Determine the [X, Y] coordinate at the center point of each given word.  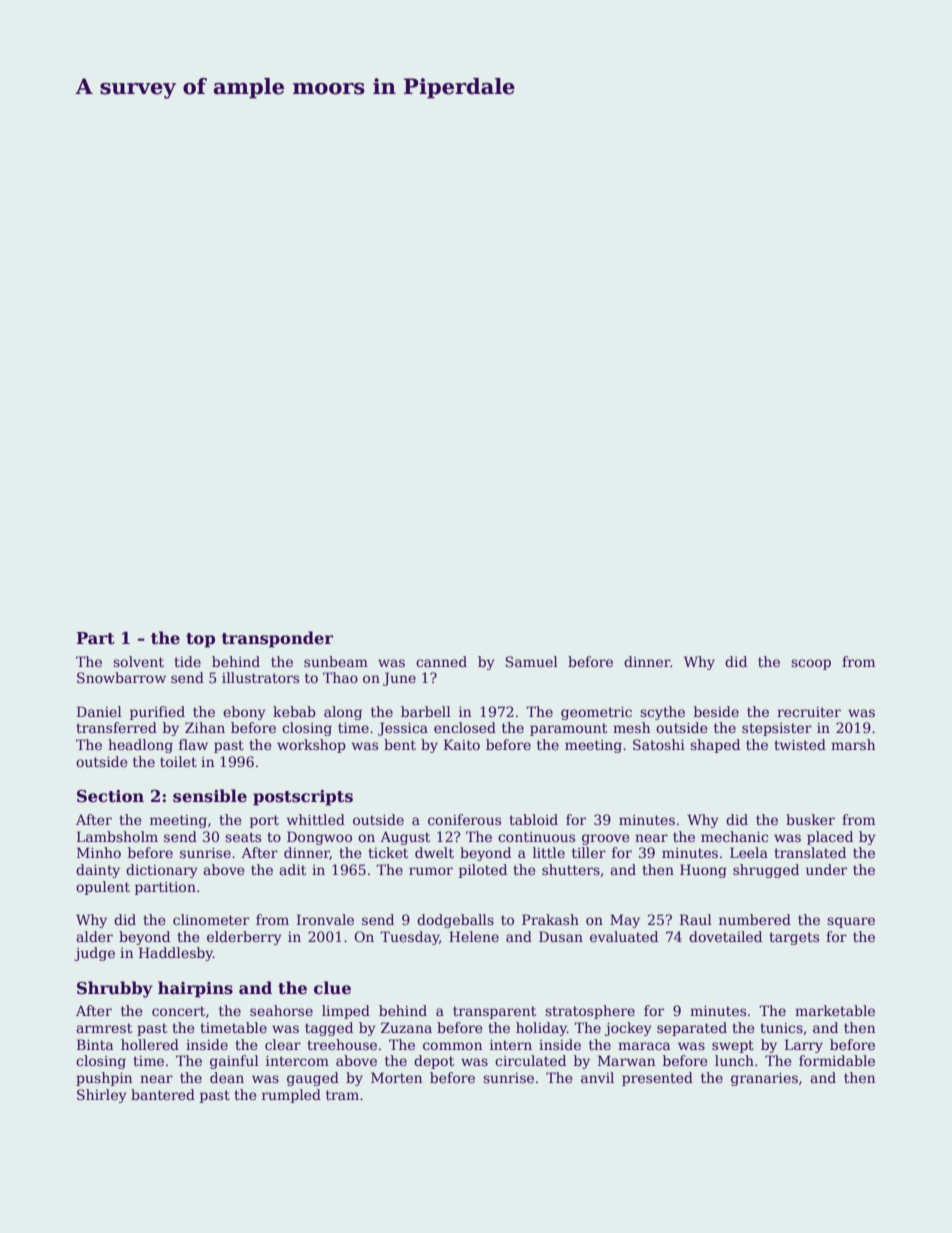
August [405, 838]
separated [692, 1029]
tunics [781, 1028]
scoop [811, 664]
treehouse [342, 1044]
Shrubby [115, 989]
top [200, 640]
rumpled [291, 1096]
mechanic [734, 836]
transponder [277, 639]
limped [346, 1012]
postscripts [303, 798]
